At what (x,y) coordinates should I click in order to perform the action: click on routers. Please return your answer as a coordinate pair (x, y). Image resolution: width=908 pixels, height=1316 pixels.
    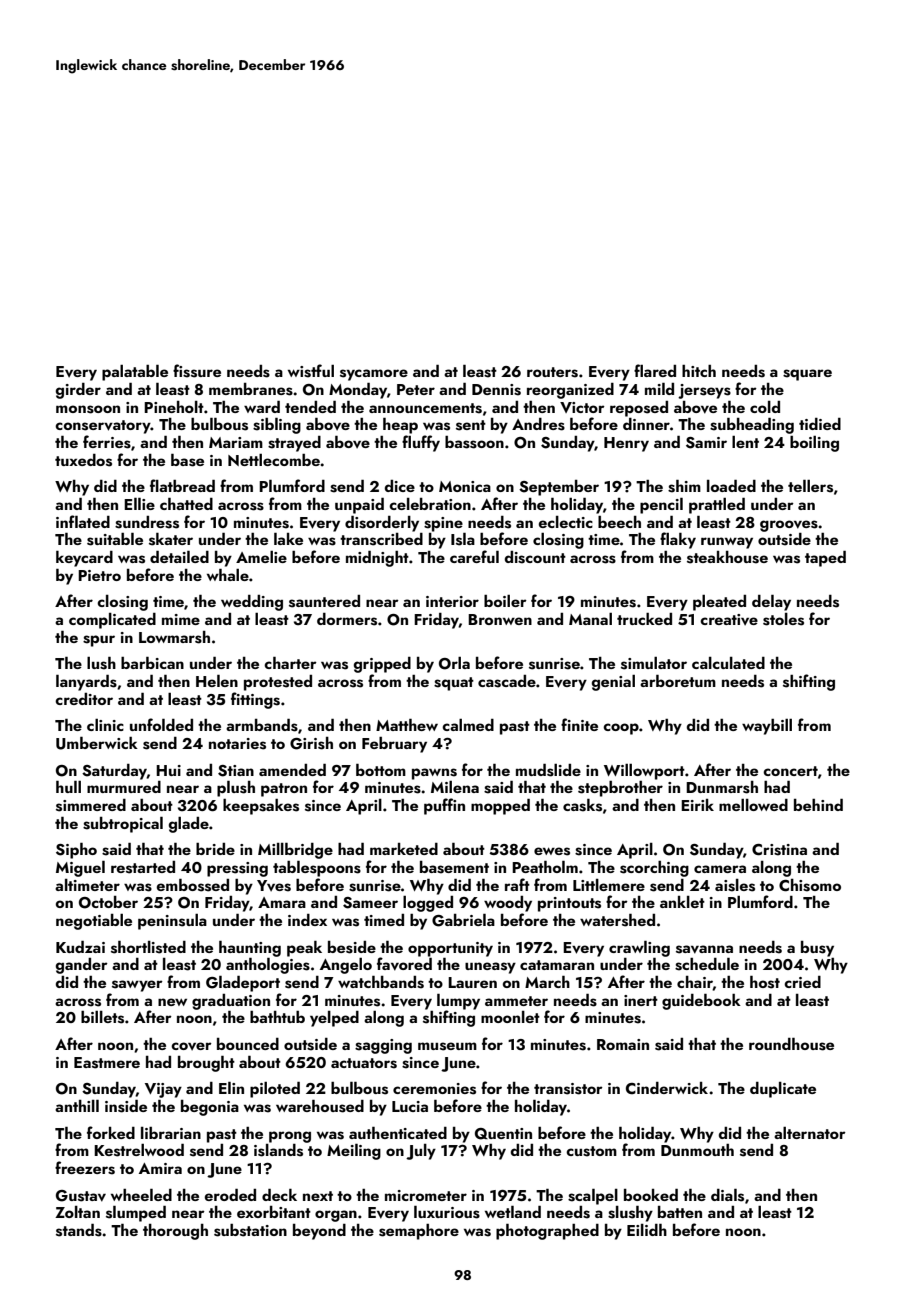
    Looking at the image, I should click on (552, 372).
